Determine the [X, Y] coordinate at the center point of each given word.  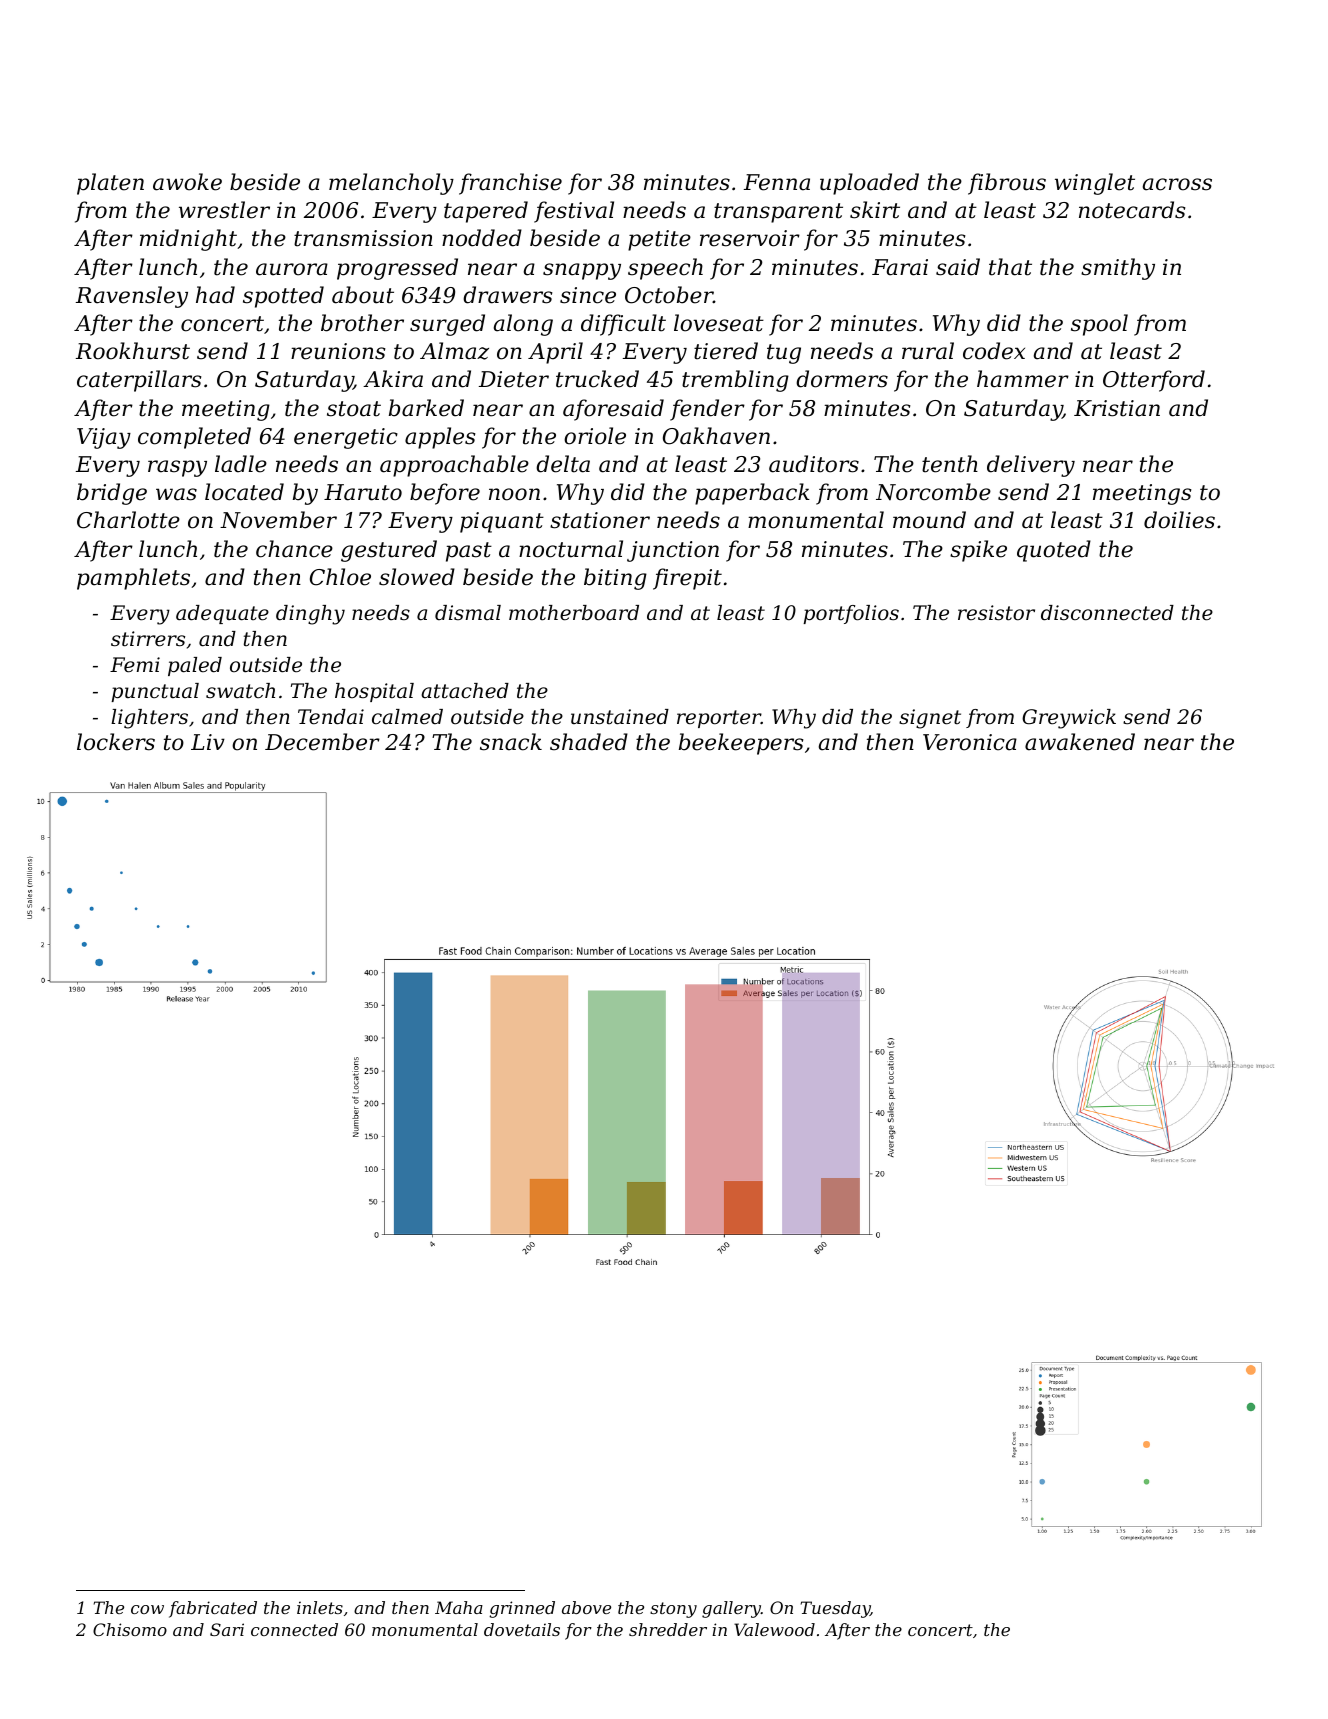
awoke [187, 182]
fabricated [213, 1609]
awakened [1080, 742]
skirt [875, 210]
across [1177, 184]
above [586, 1607]
